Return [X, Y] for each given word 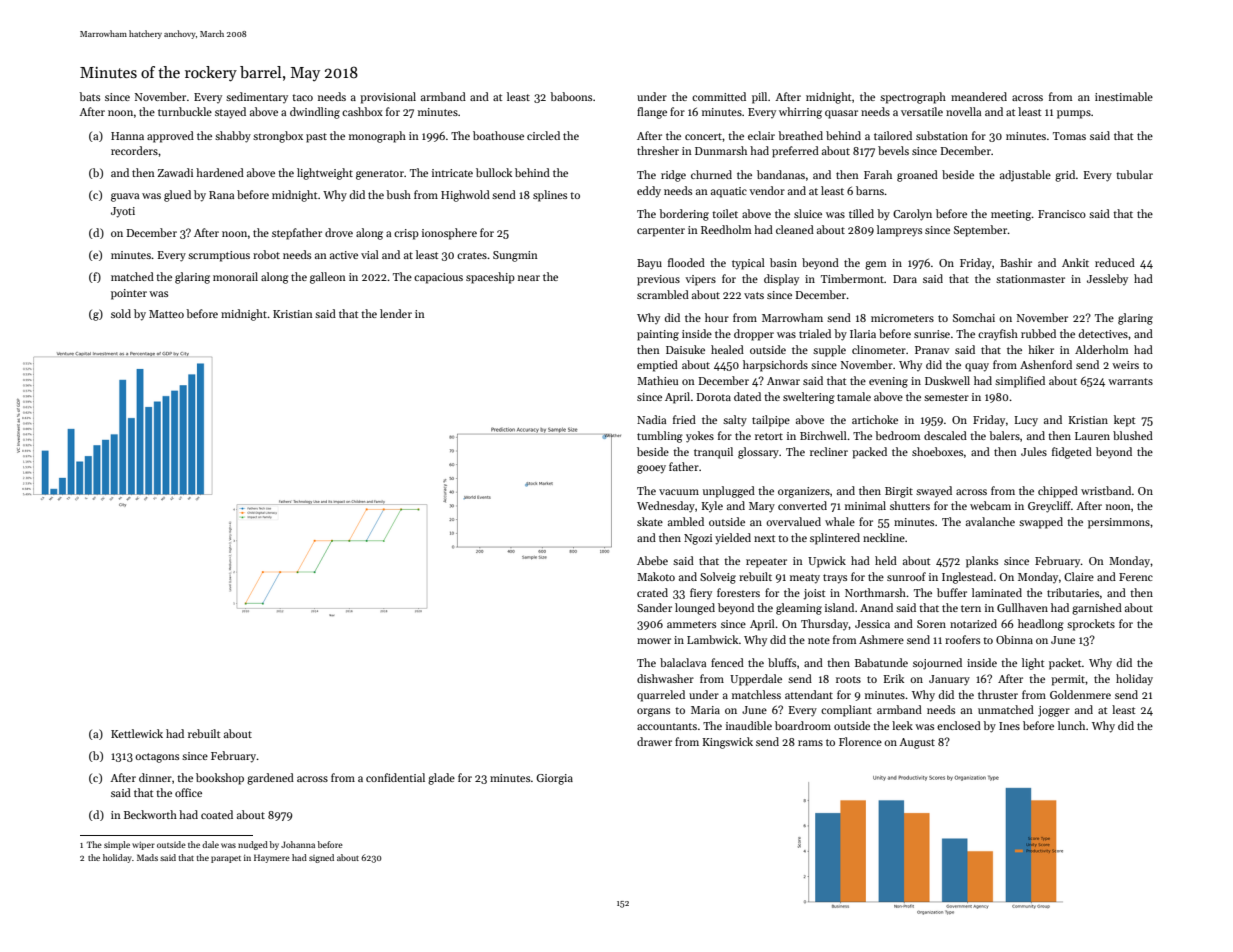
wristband [1106, 490]
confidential [395, 777]
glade [441, 779]
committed [719, 96]
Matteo [166, 314]
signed [321, 858]
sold [121, 313]
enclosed [959, 725]
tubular [1134, 174]
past [316, 138]
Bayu [649, 264]
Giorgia [554, 779]
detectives [1103, 333]
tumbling [660, 437]
